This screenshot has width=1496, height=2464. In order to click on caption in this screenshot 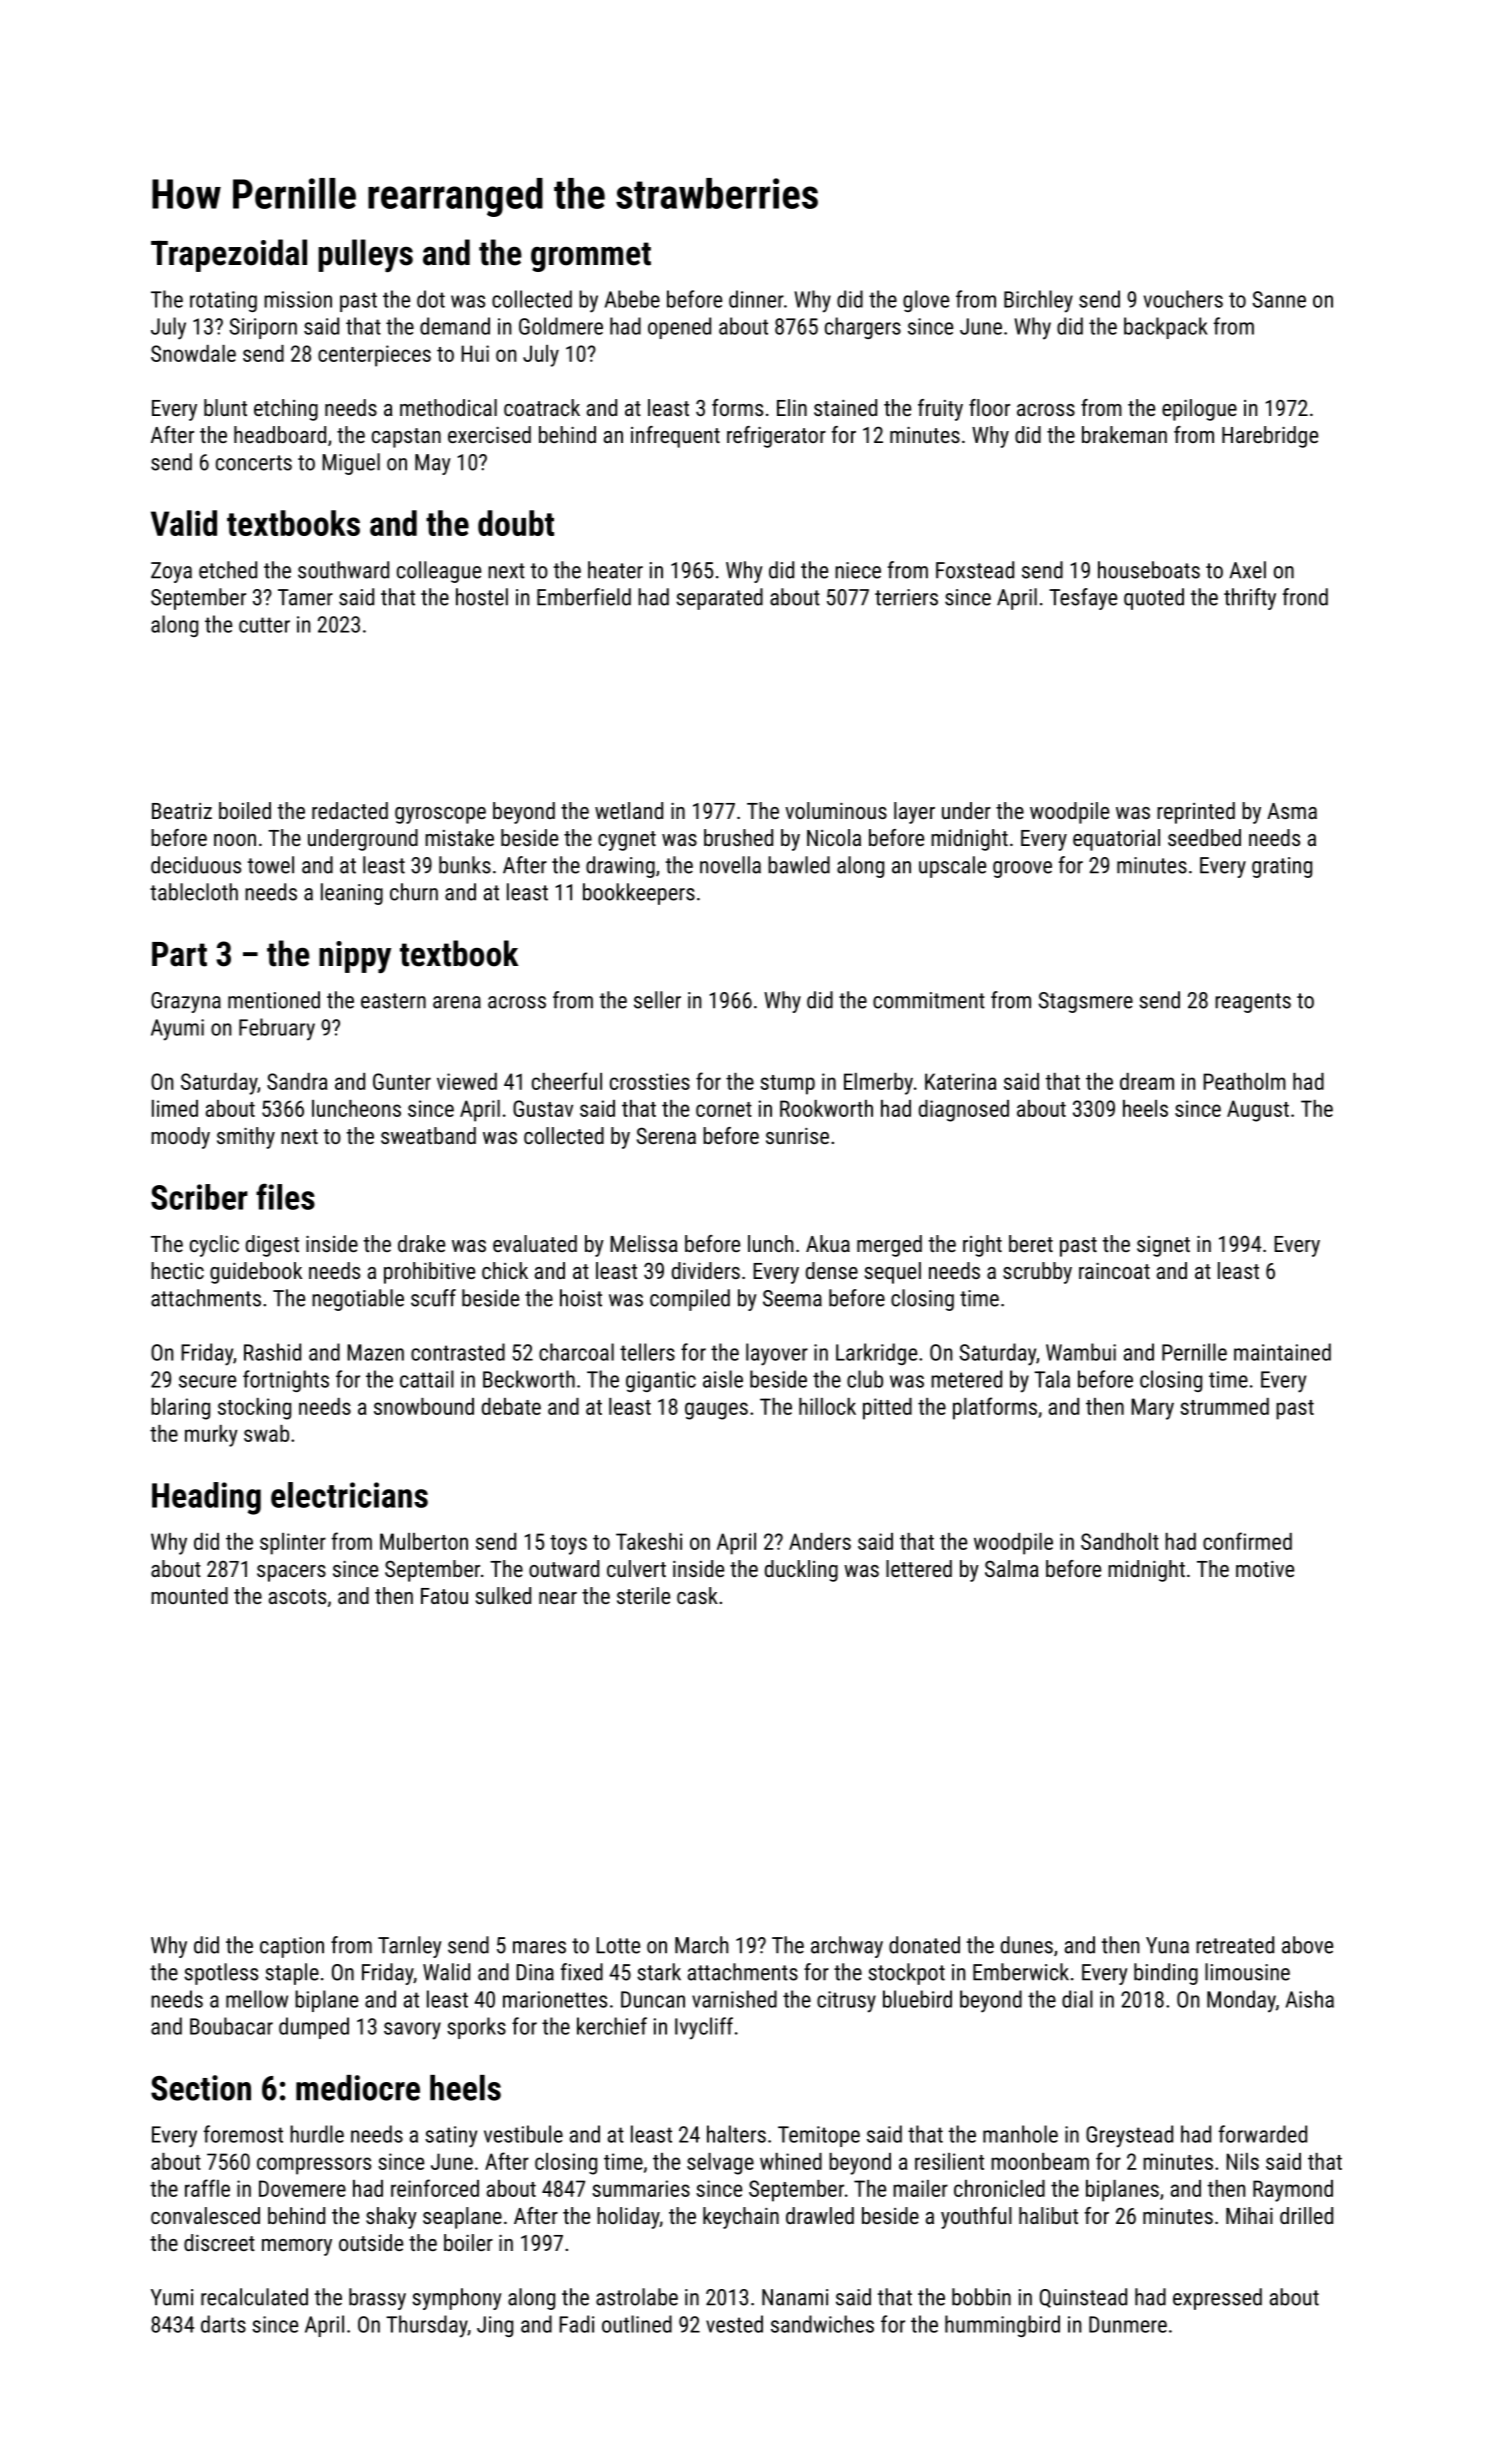, I will do `click(292, 1947)`.
